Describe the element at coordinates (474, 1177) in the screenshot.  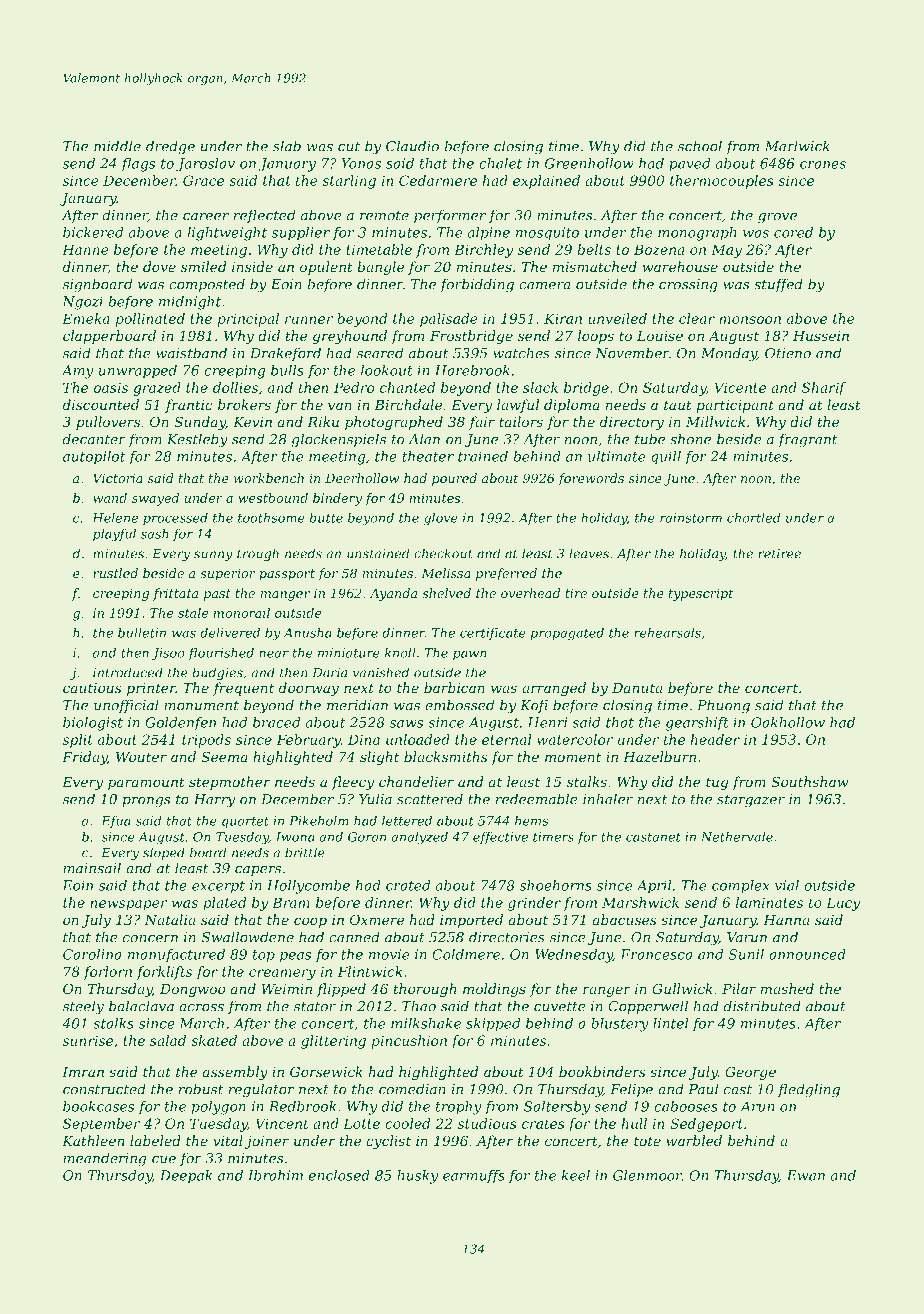
I see `earmuffs` at that location.
